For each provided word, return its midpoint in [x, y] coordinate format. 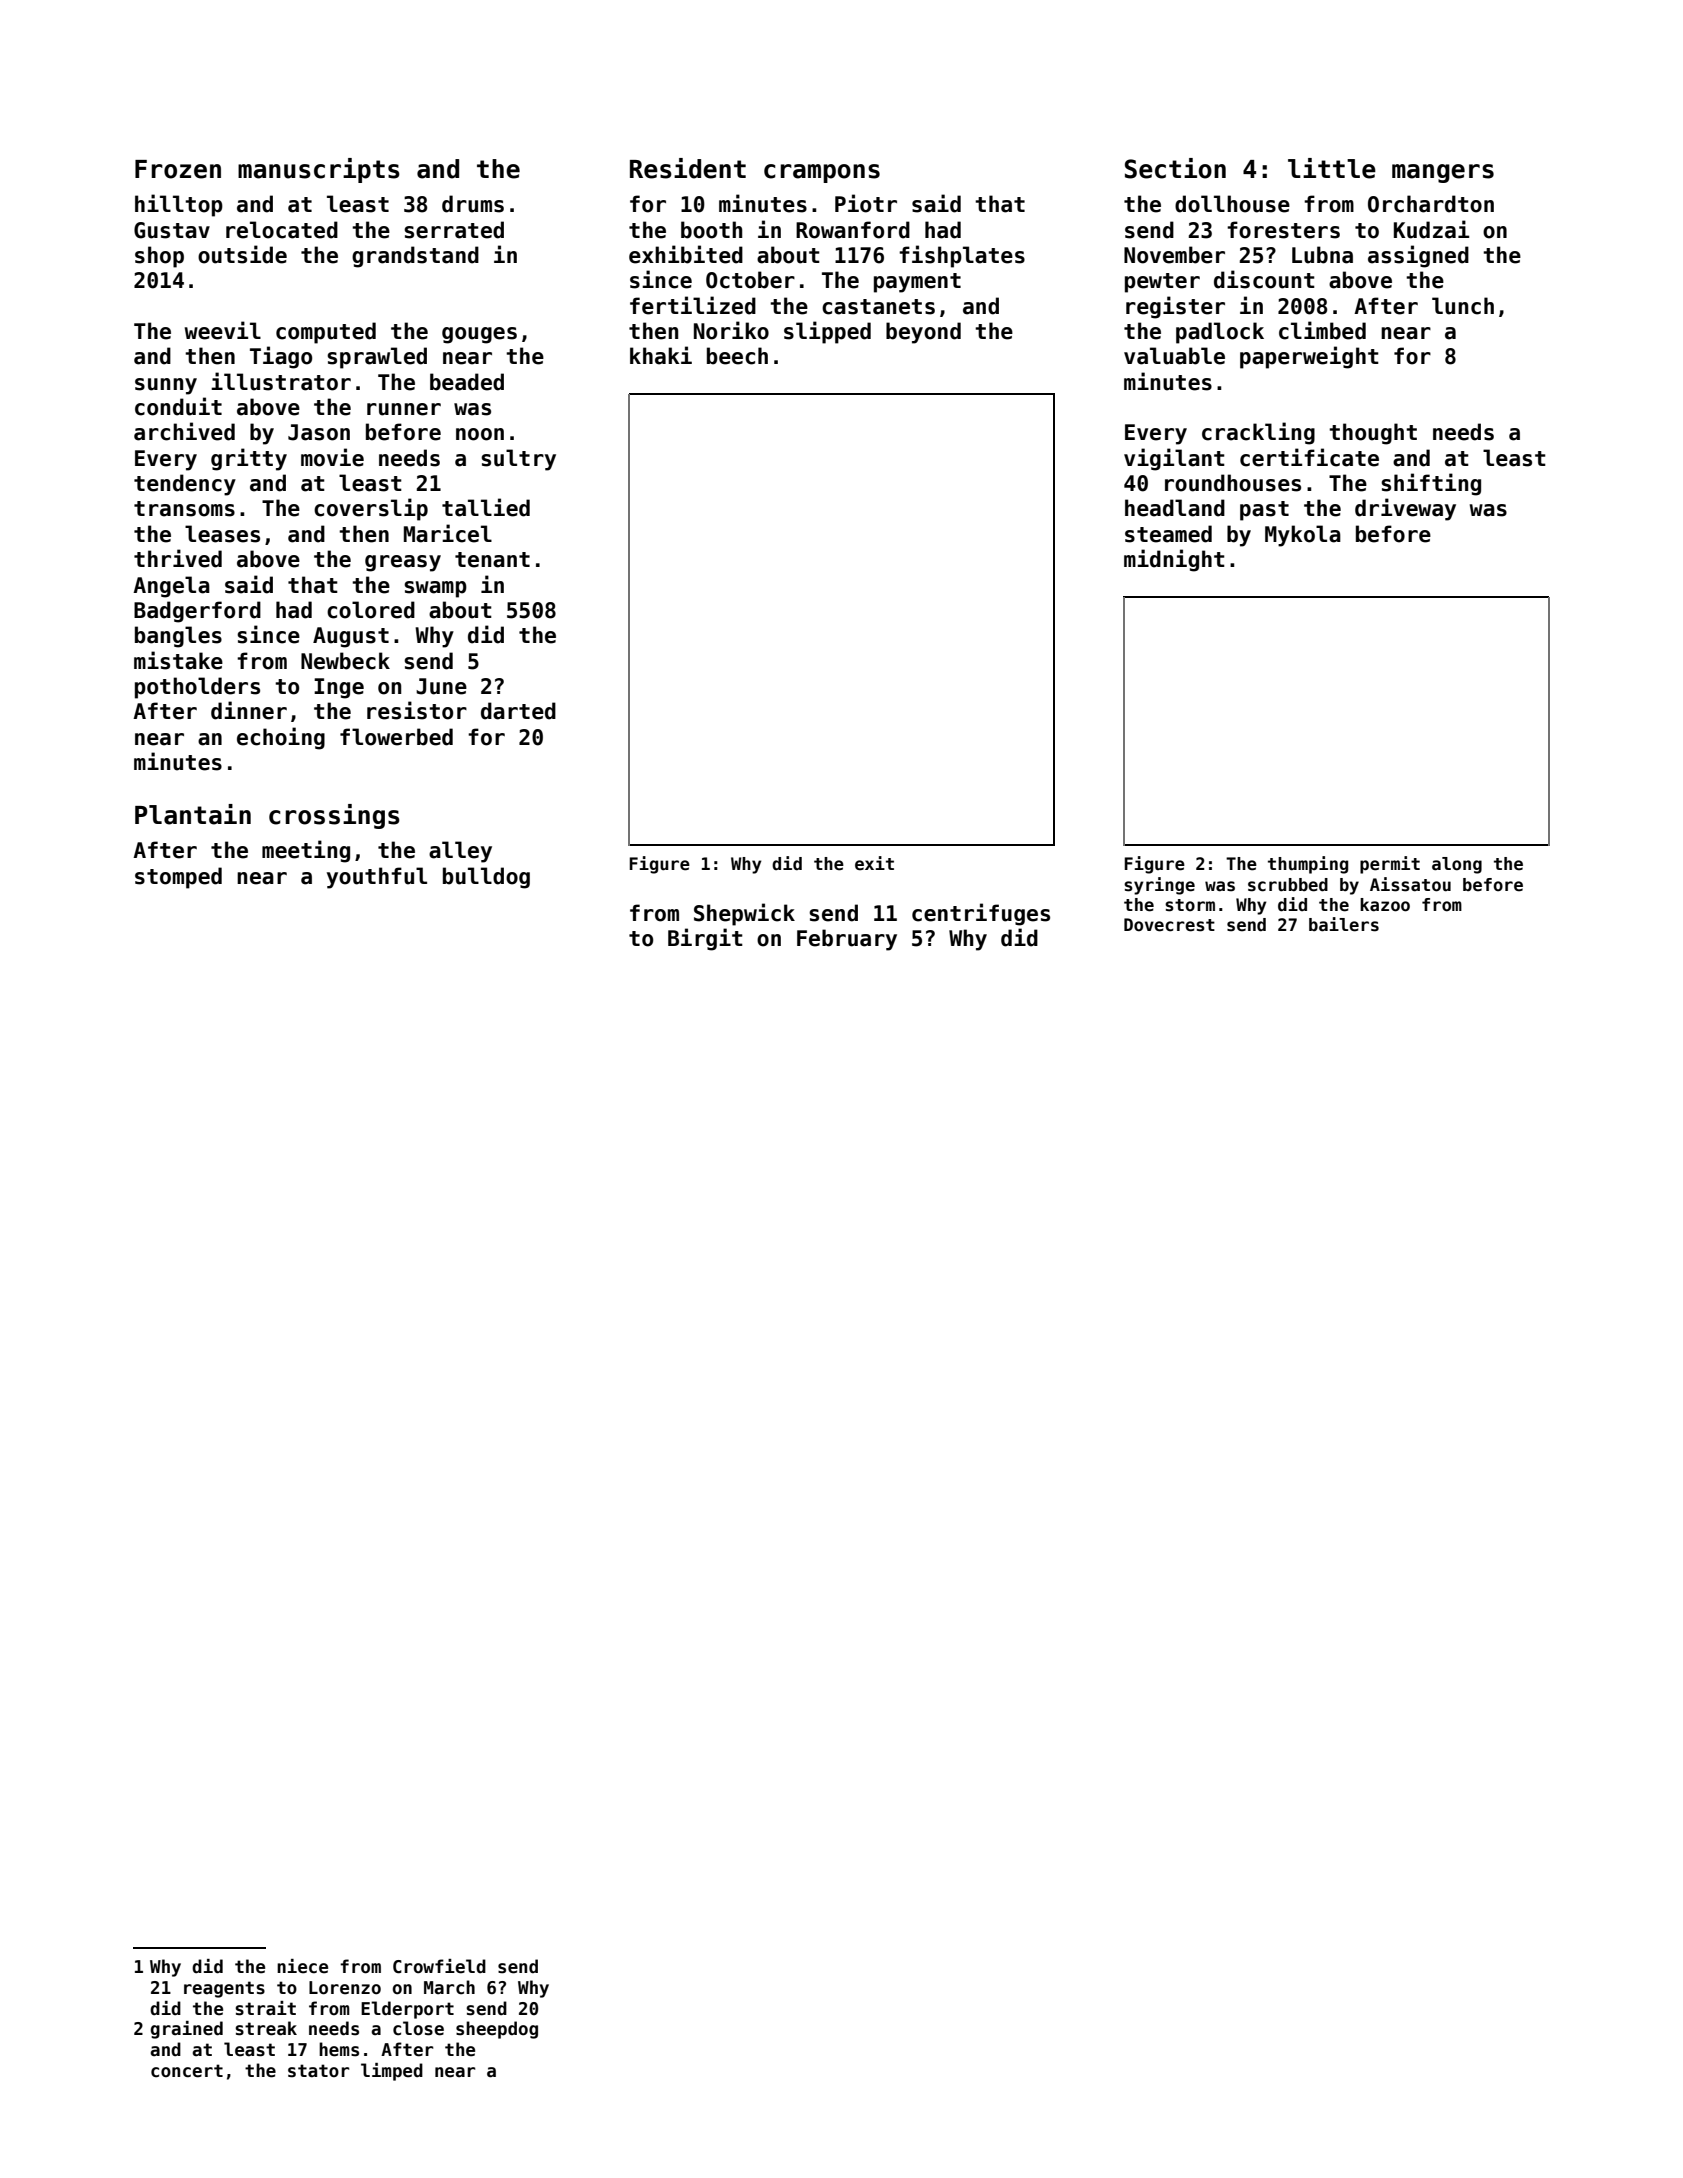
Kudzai [1431, 229]
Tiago [281, 357]
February [847, 940]
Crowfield [439, 1966]
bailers [1344, 924]
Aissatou [1410, 884]
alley [460, 852]
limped [392, 2072]
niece [302, 1966]
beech [737, 356]
